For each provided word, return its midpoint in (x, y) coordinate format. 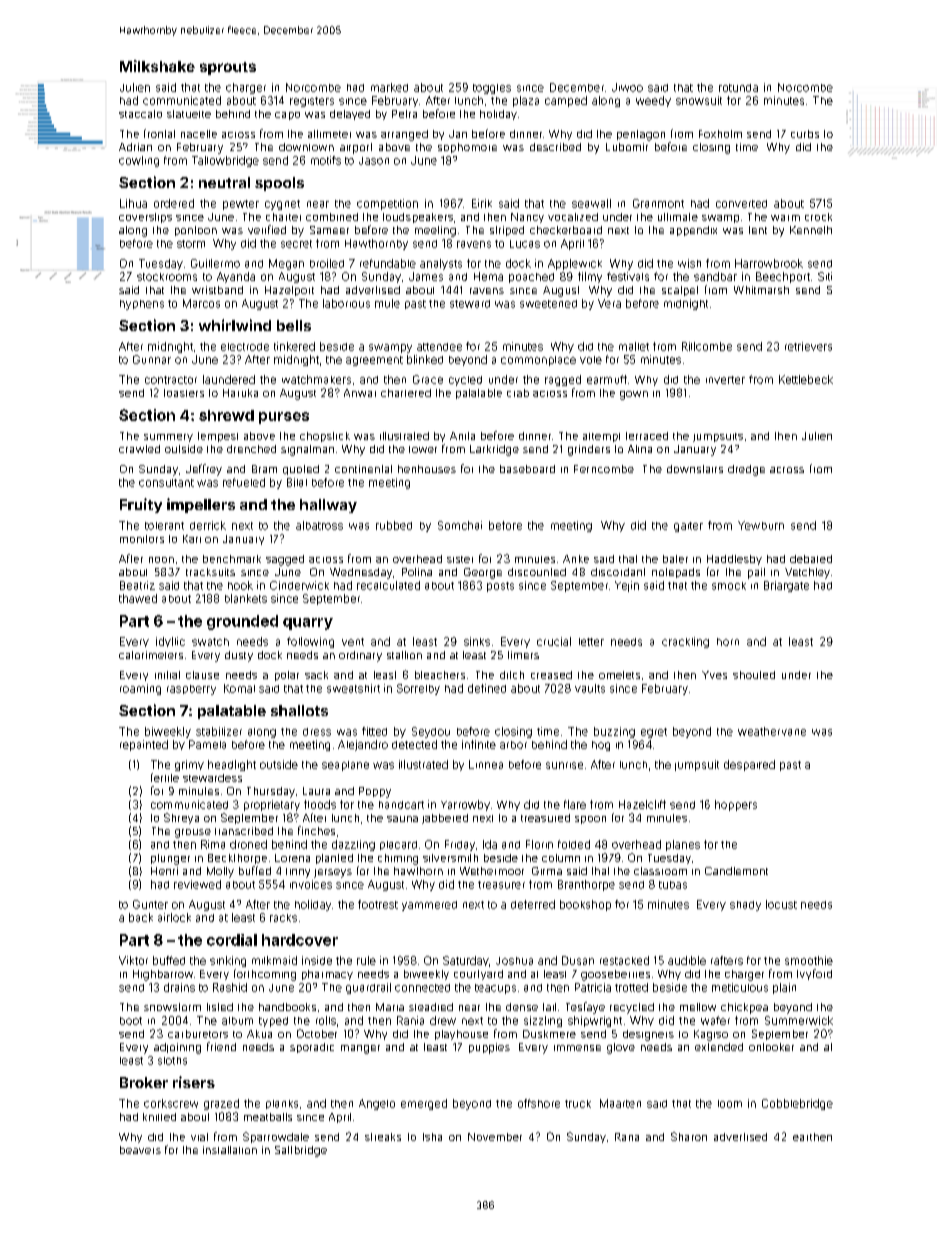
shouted (754, 675)
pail (756, 573)
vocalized (573, 217)
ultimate (678, 217)
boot (131, 1021)
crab (518, 393)
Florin (539, 844)
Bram (264, 469)
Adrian (135, 147)
